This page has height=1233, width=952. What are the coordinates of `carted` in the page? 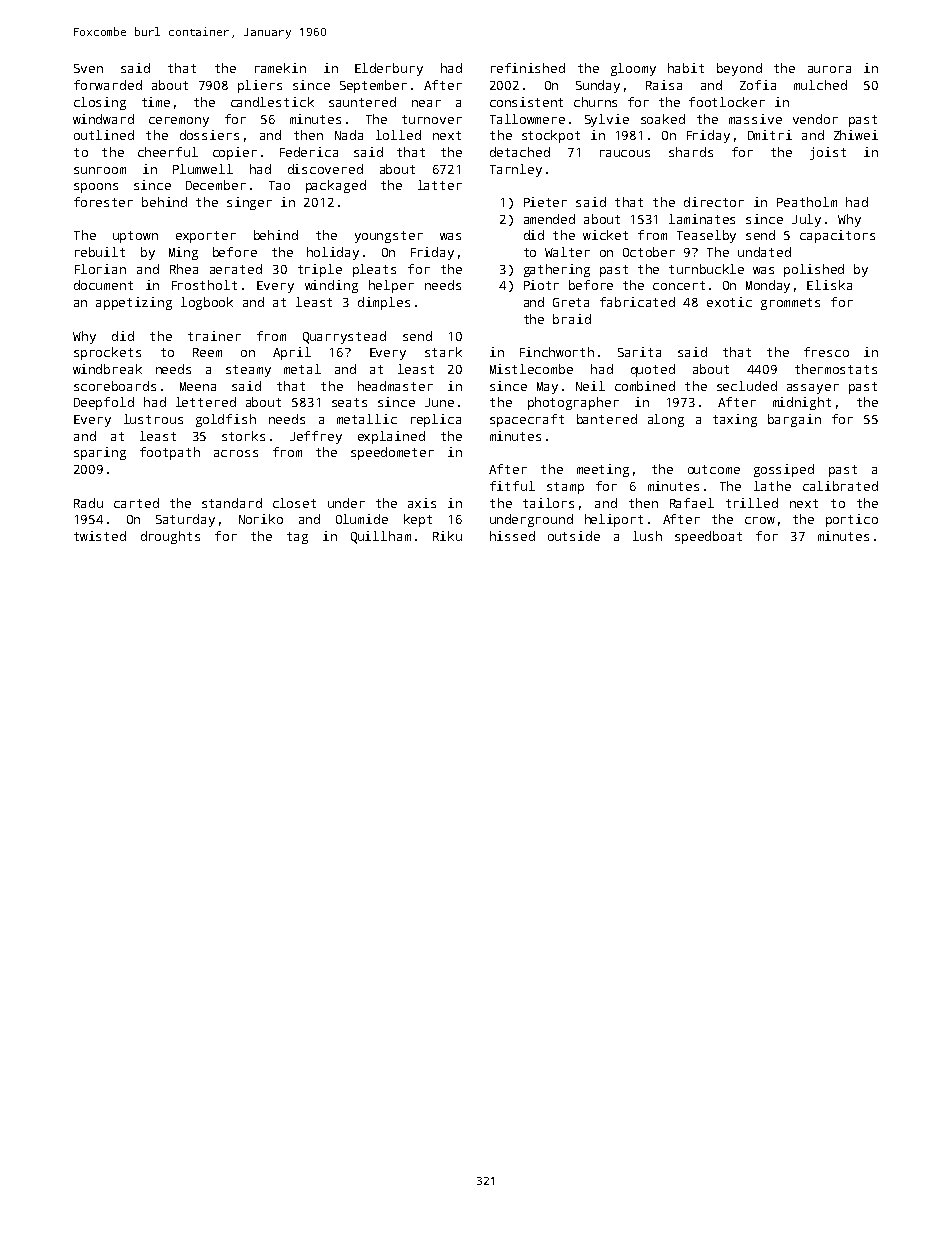 It's located at (136, 503).
